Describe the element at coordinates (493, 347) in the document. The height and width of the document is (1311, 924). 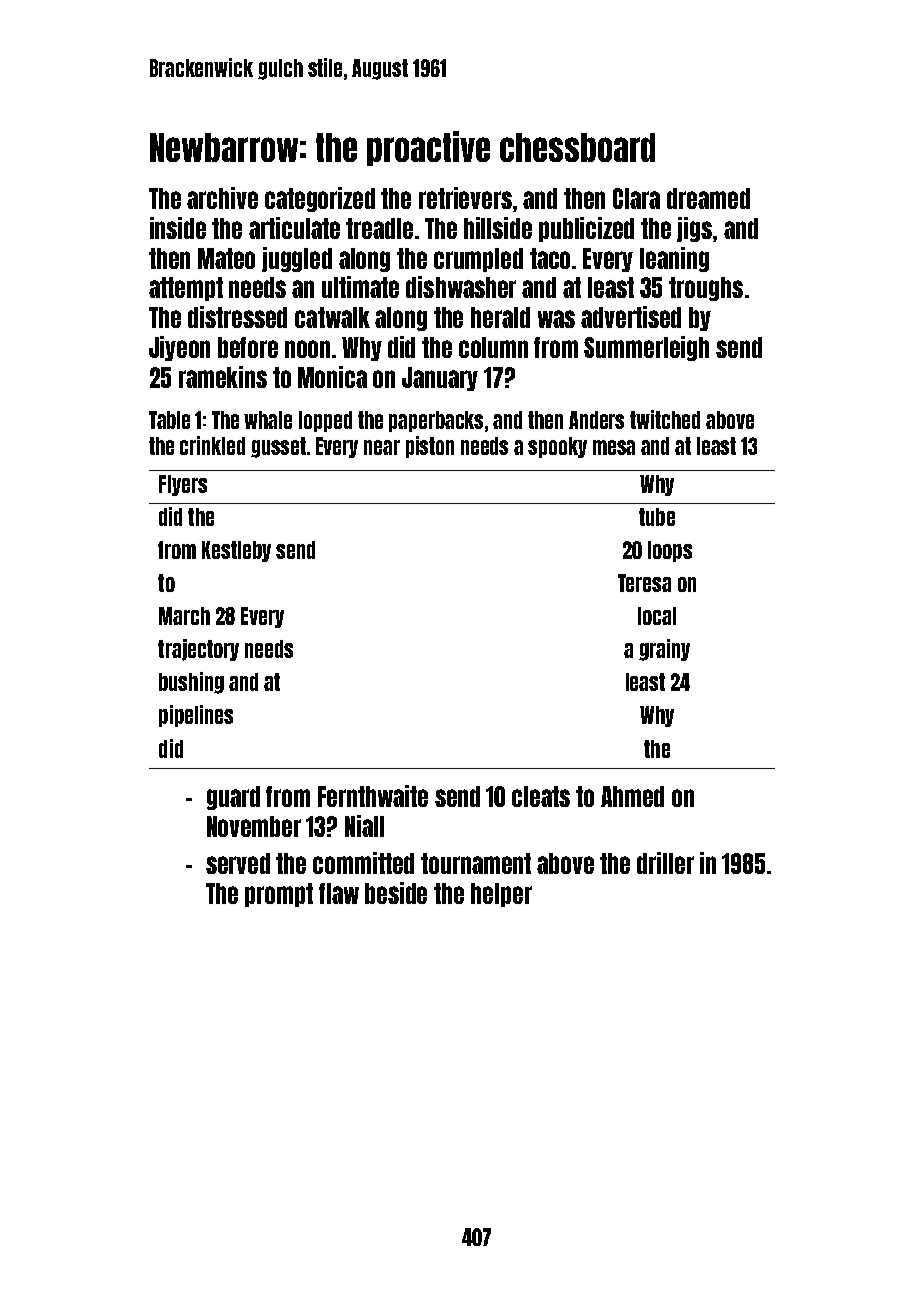
I see `column` at that location.
